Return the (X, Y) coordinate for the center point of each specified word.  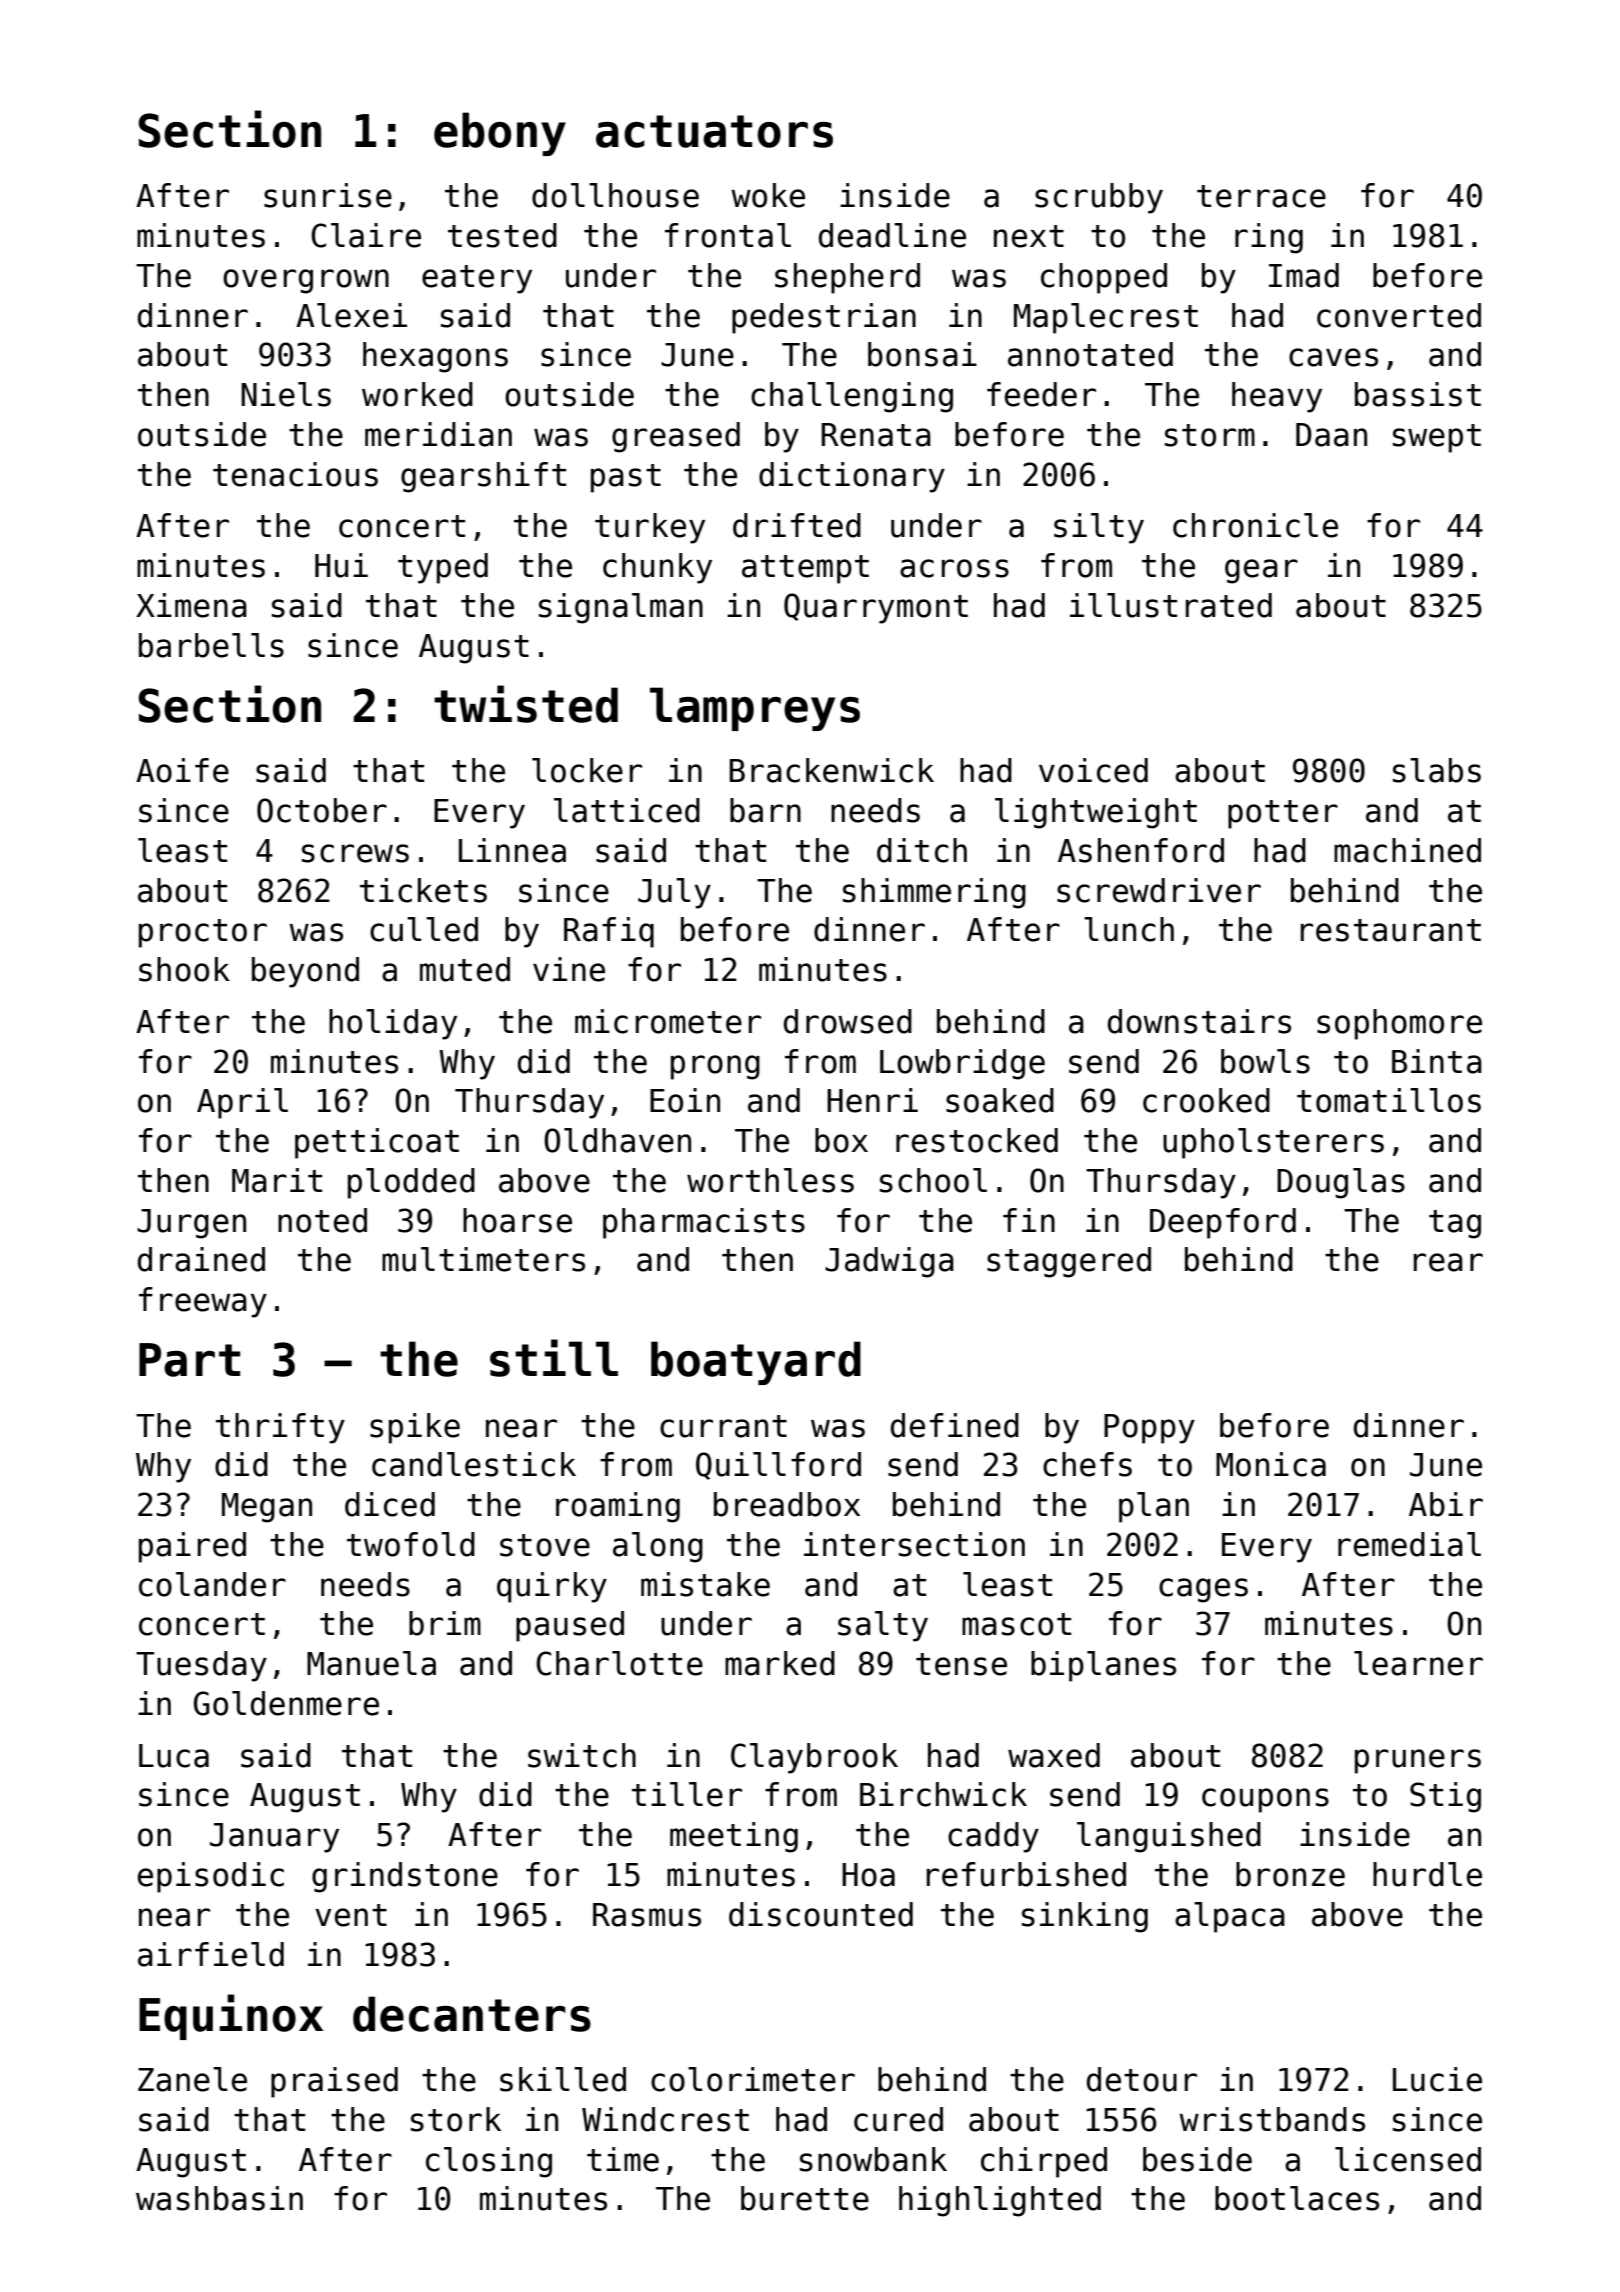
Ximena (191, 605)
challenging (852, 397)
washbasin (219, 2198)
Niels (286, 394)
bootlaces (1297, 2198)
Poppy (1149, 1429)
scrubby (1099, 198)
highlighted (1000, 2201)
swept (1437, 438)
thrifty (280, 1428)
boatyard (756, 1363)
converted (1399, 315)
